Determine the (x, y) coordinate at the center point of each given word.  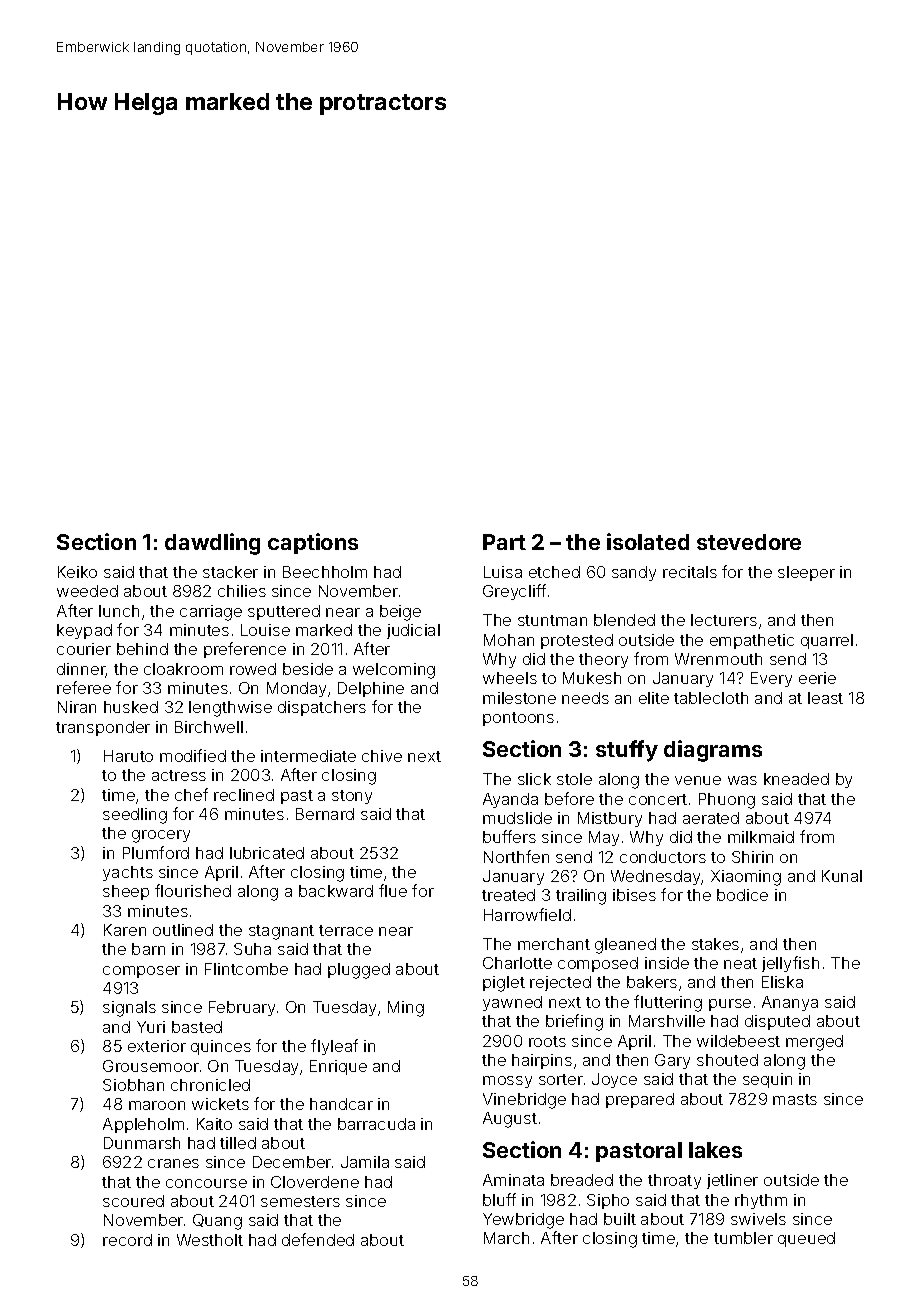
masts (795, 1099)
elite (654, 698)
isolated (648, 541)
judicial (413, 631)
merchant (554, 944)
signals (129, 1009)
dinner (81, 670)
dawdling (212, 544)
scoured (133, 1201)
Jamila (365, 1162)
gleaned (625, 946)
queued (806, 1239)
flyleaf (334, 1047)
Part (504, 542)
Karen (125, 930)
